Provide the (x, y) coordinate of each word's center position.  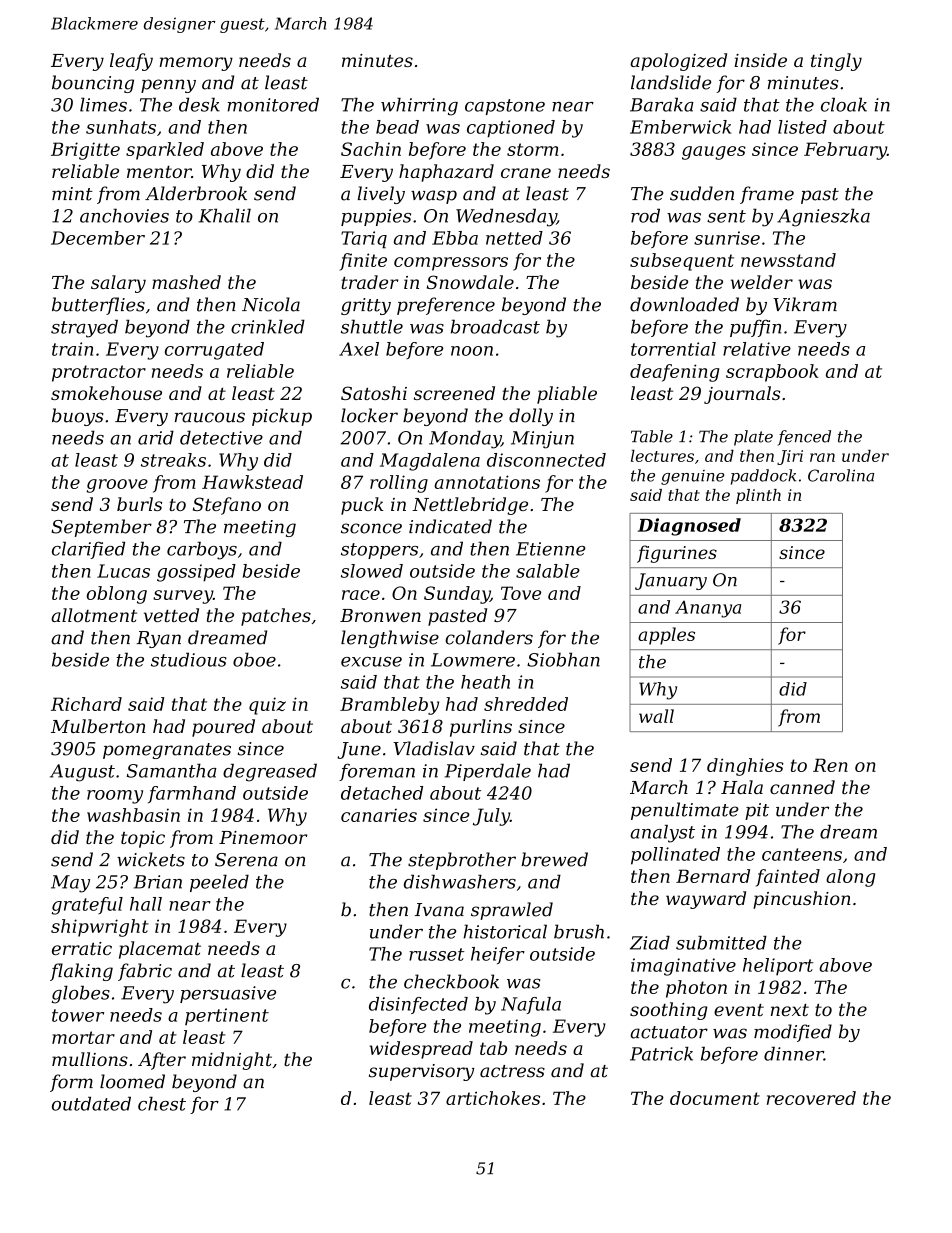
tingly (836, 62)
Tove (521, 593)
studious (189, 659)
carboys (202, 550)
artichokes (493, 1098)
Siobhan (563, 659)
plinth (758, 496)
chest (162, 1104)
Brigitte (85, 151)
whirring (419, 106)
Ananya (708, 609)
